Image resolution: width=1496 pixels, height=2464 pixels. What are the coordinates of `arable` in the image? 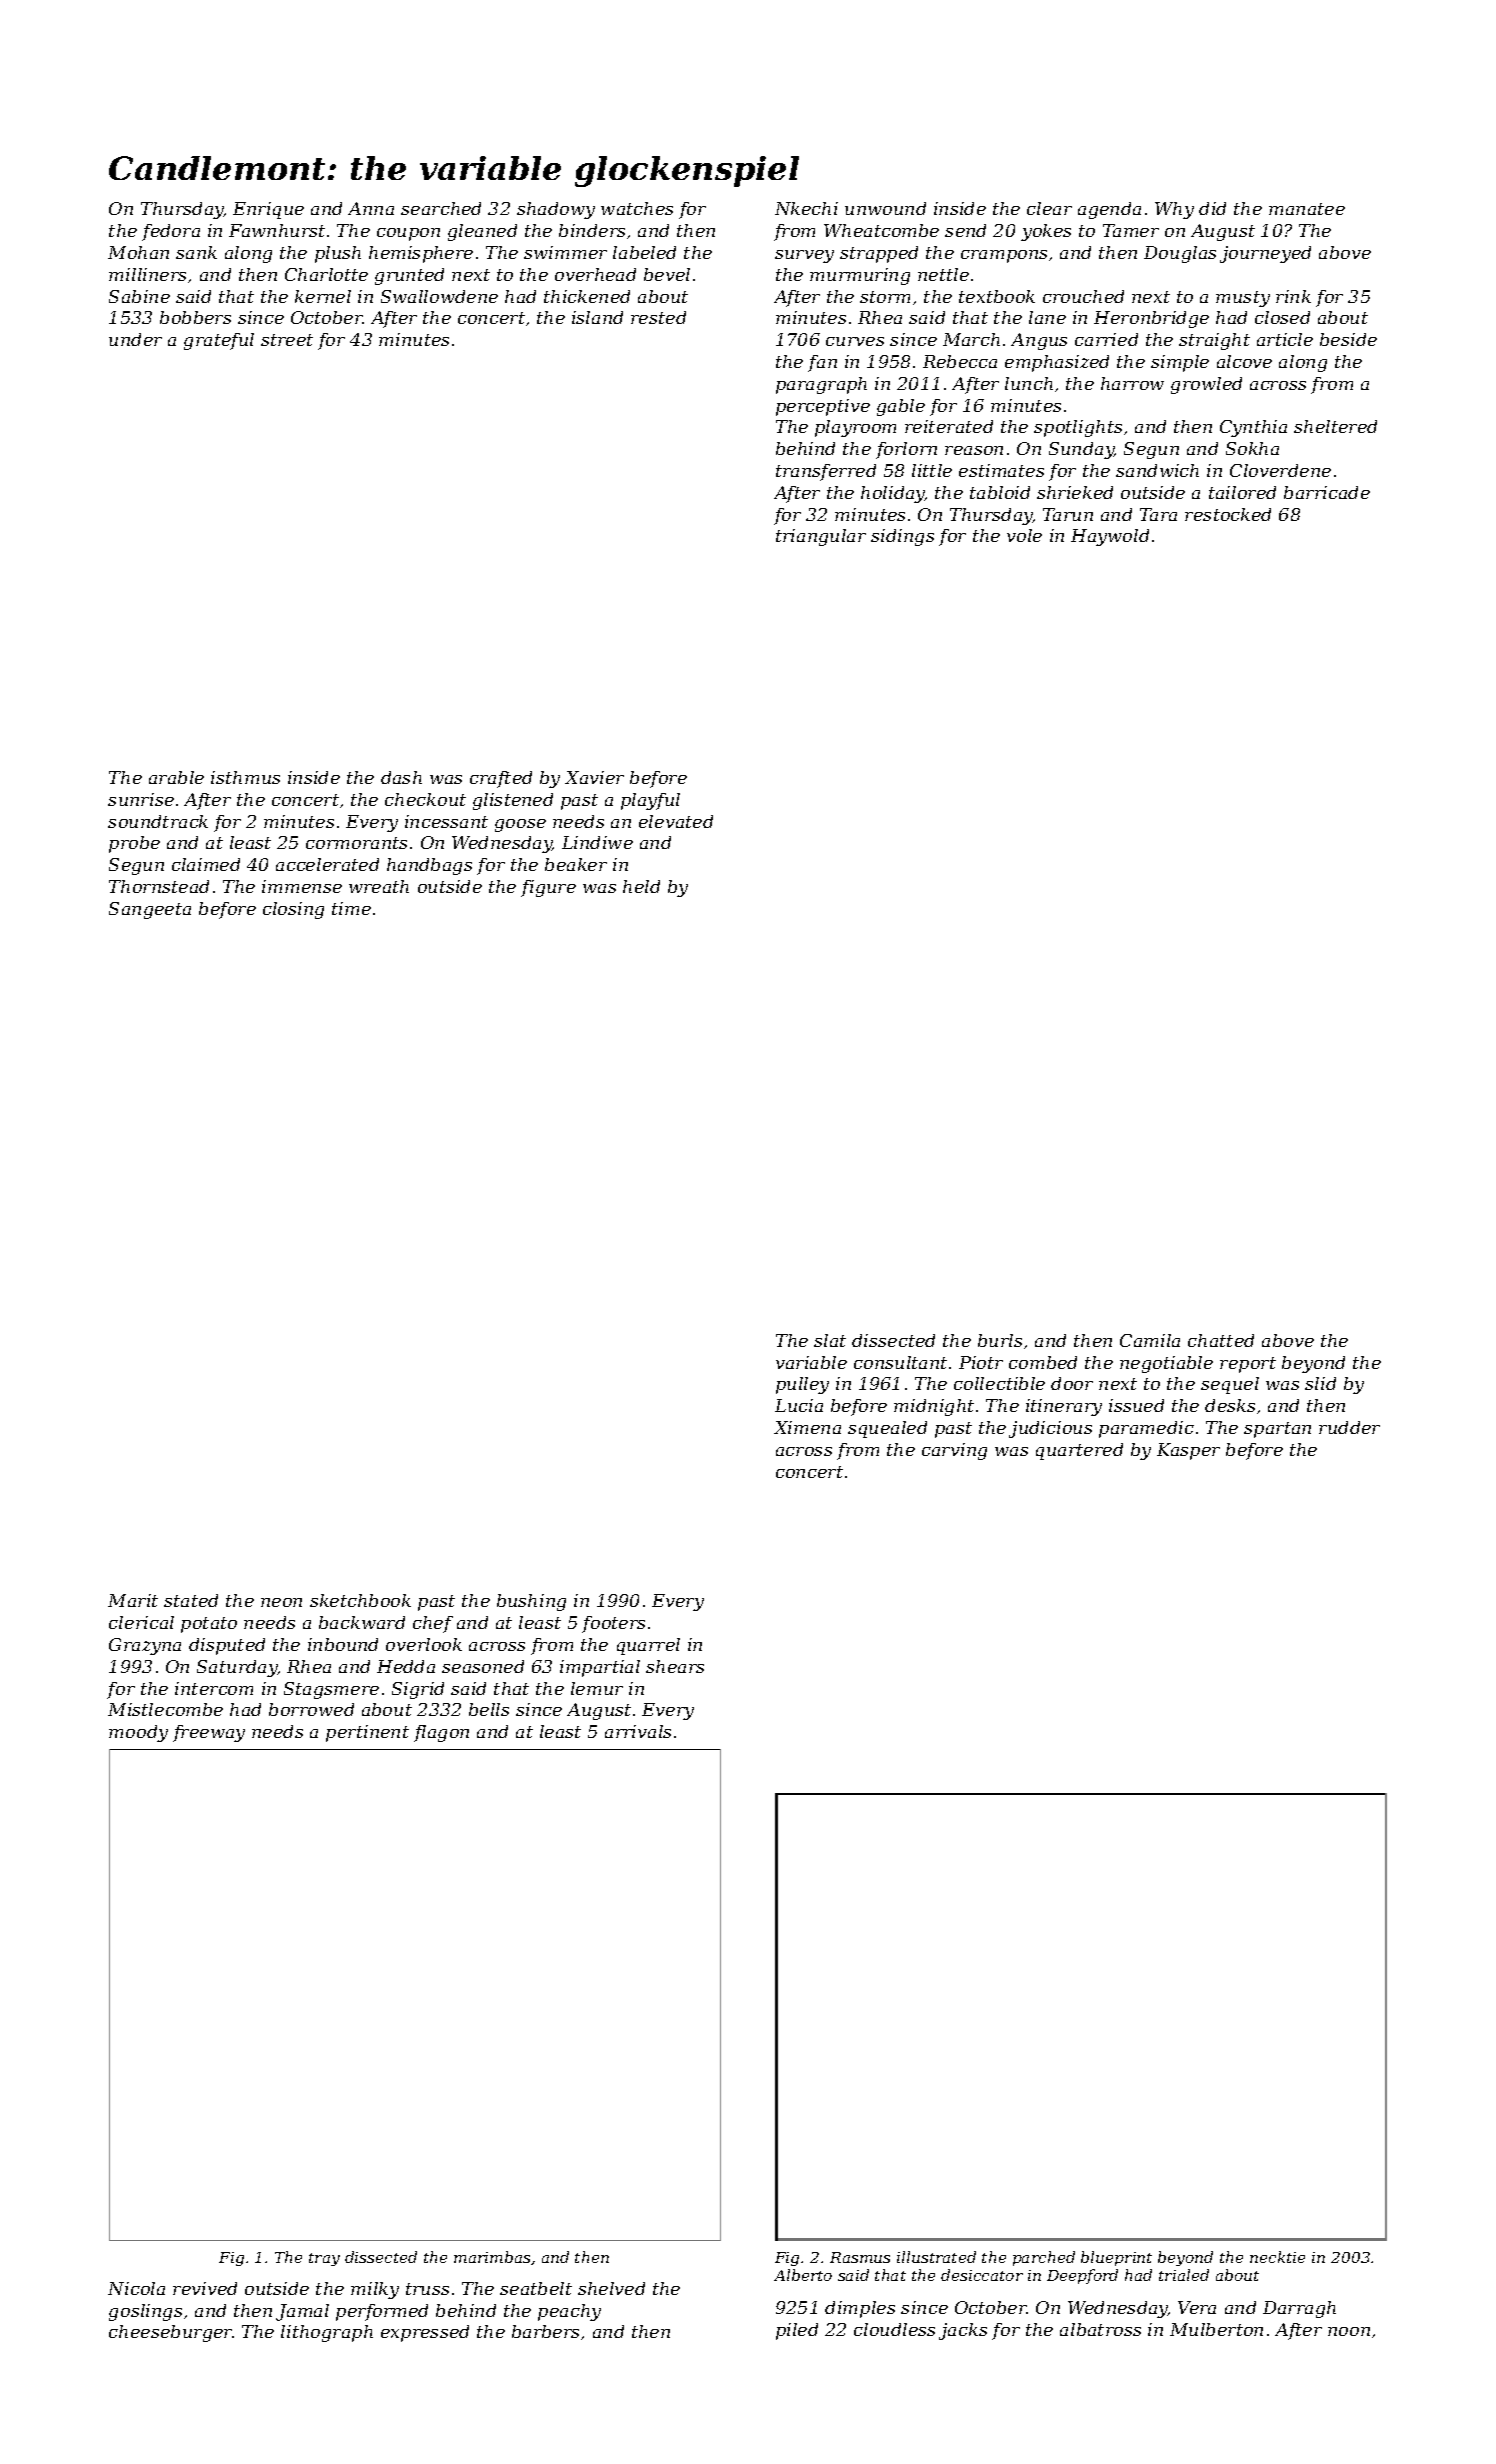 It's located at (176, 777).
